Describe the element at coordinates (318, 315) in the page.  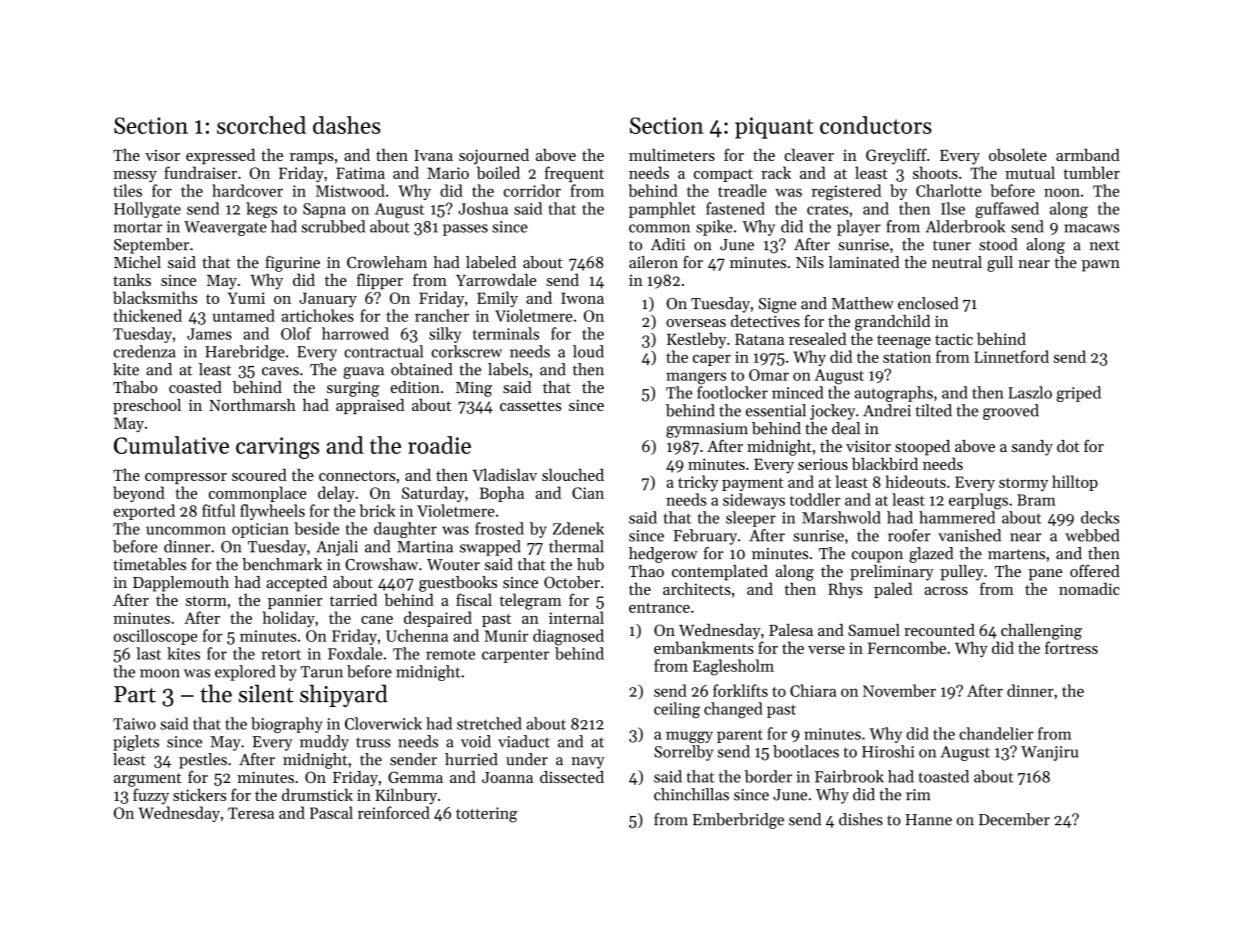
I see `artichokes` at that location.
